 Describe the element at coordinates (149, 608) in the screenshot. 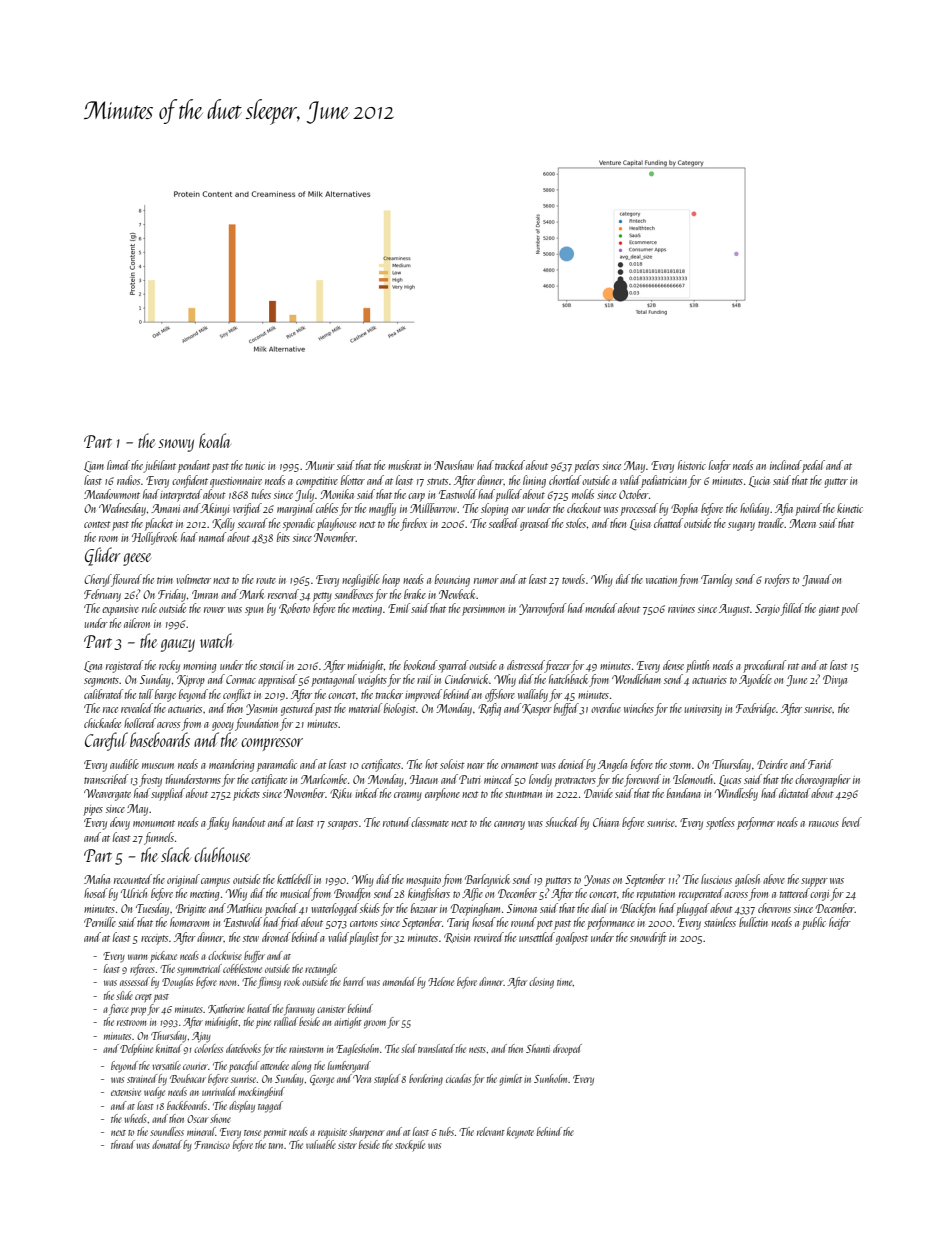

I see `rule` at that location.
